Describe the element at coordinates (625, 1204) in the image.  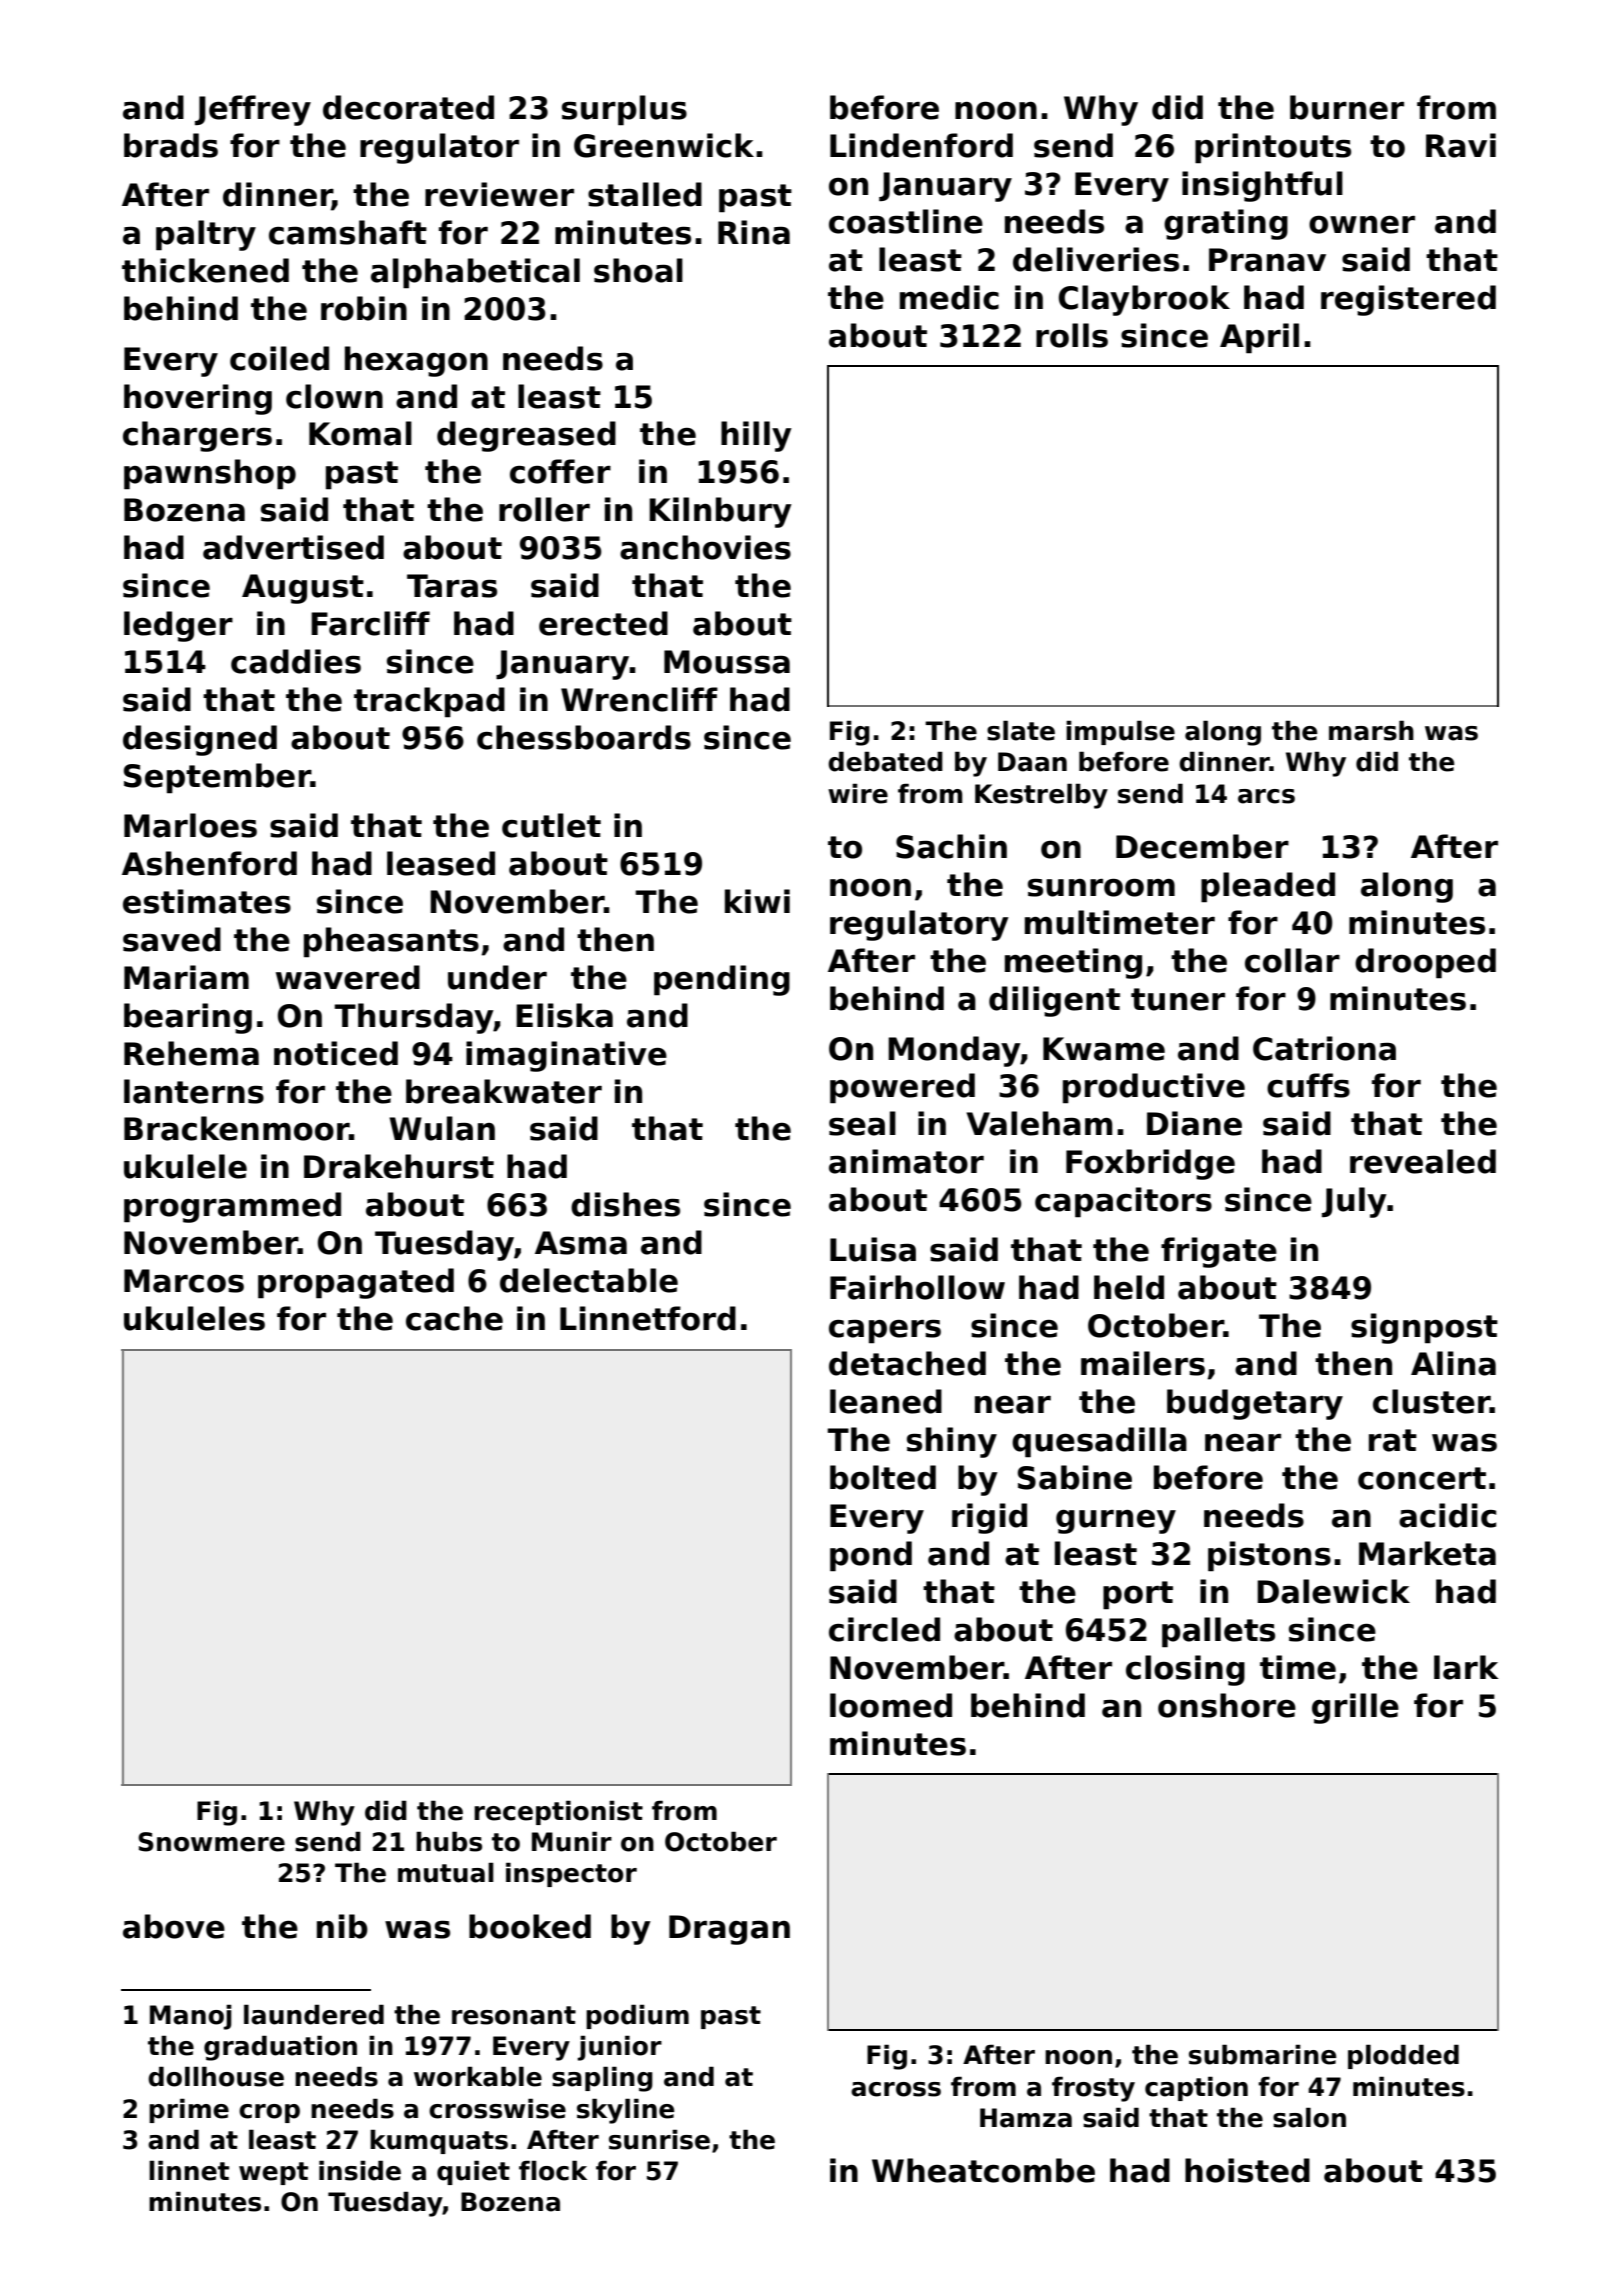
I see `dishes` at that location.
